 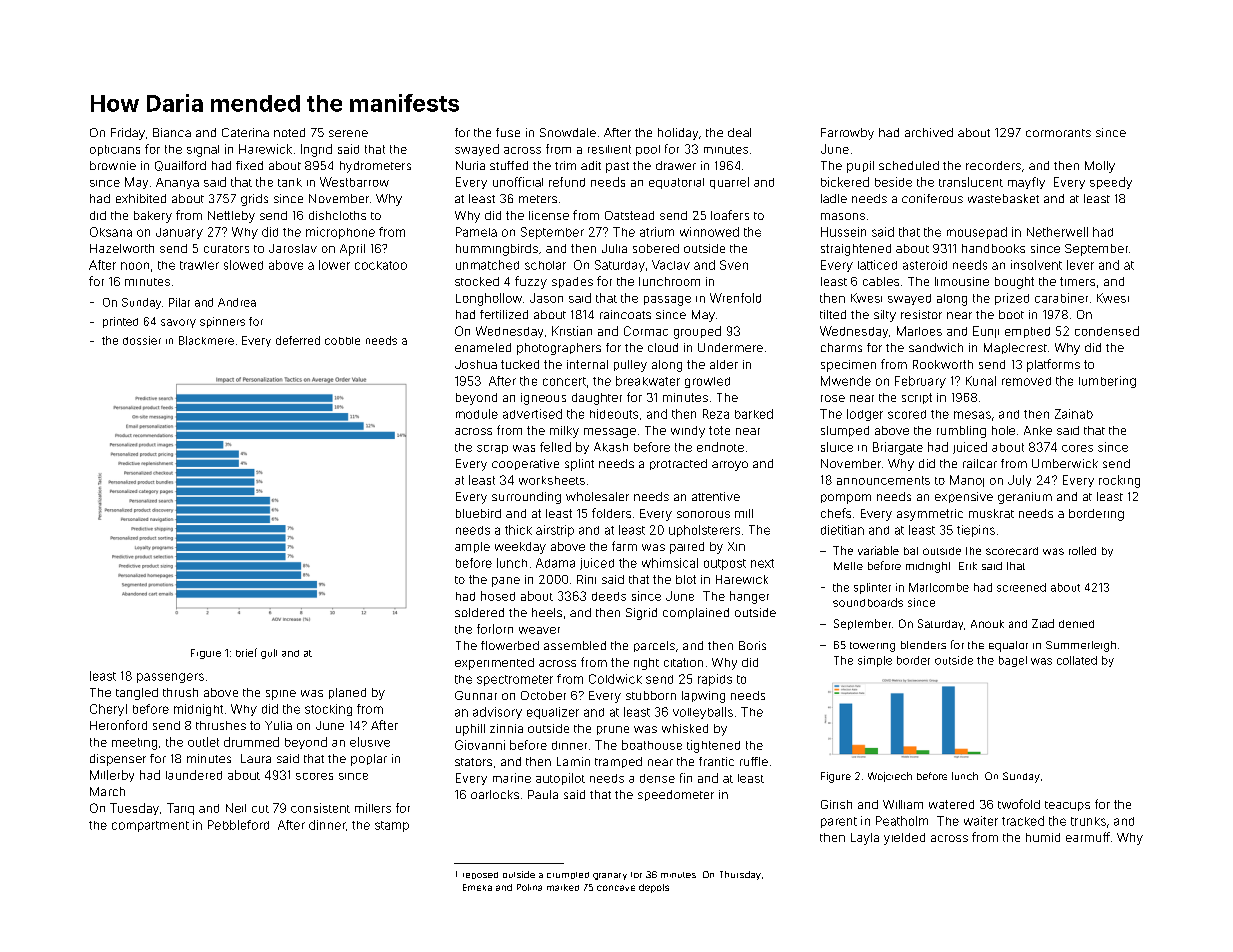 I want to click on cockatoo, so click(x=381, y=265).
